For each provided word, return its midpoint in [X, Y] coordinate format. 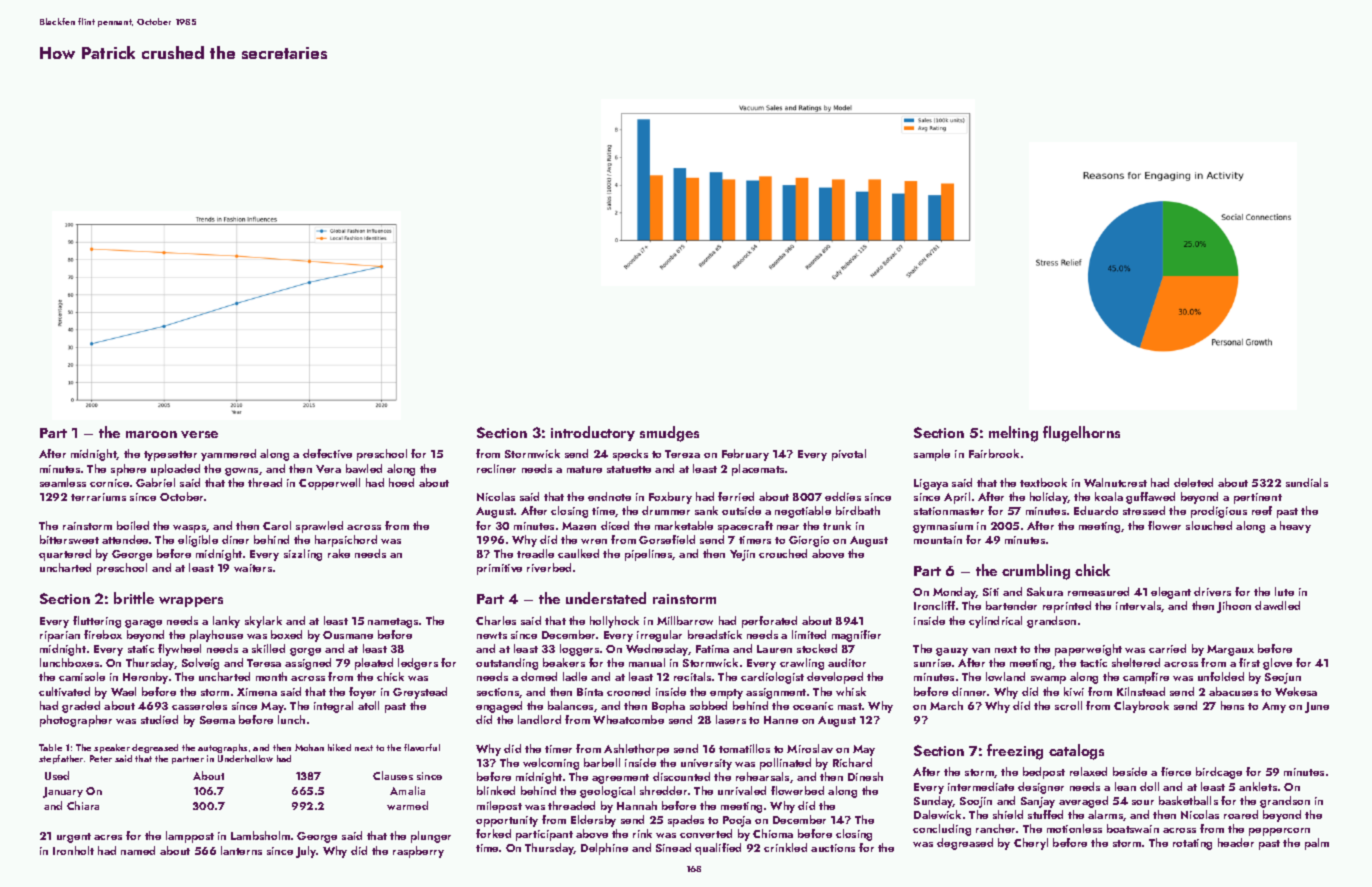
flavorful [422, 747]
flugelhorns [1081, 434]
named [138, 850]
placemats [758, 470]
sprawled [319, 527]
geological [607, 792]
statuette [629, 469]
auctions [833, 848]
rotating [1192, 844]
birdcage [1219, 773]
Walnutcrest [1115, 482]
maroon [151, 434]
